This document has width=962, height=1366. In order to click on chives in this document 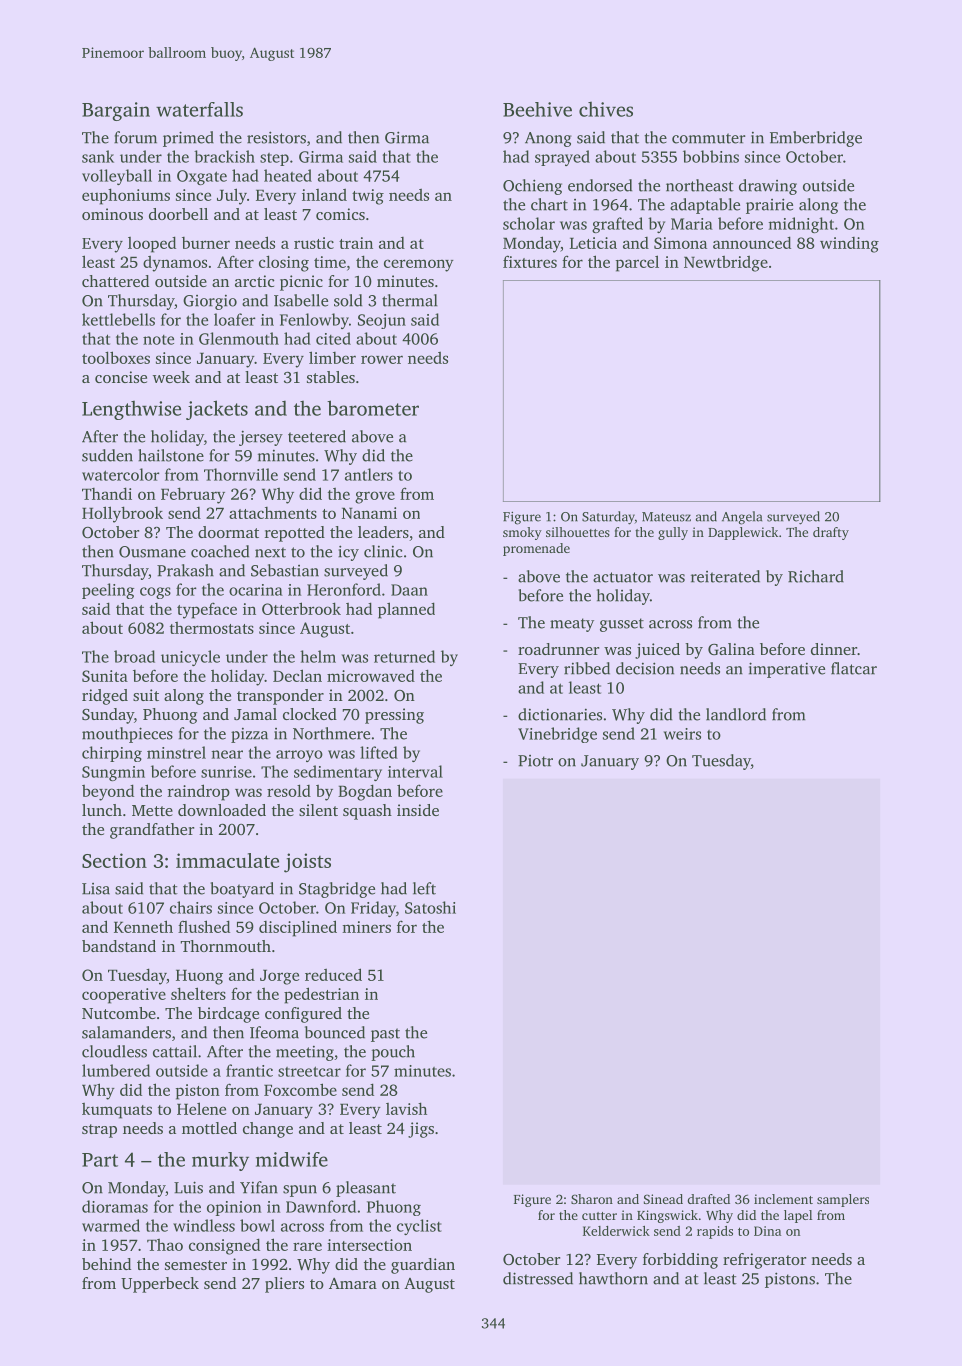, I will do `click(606, 109)`.
